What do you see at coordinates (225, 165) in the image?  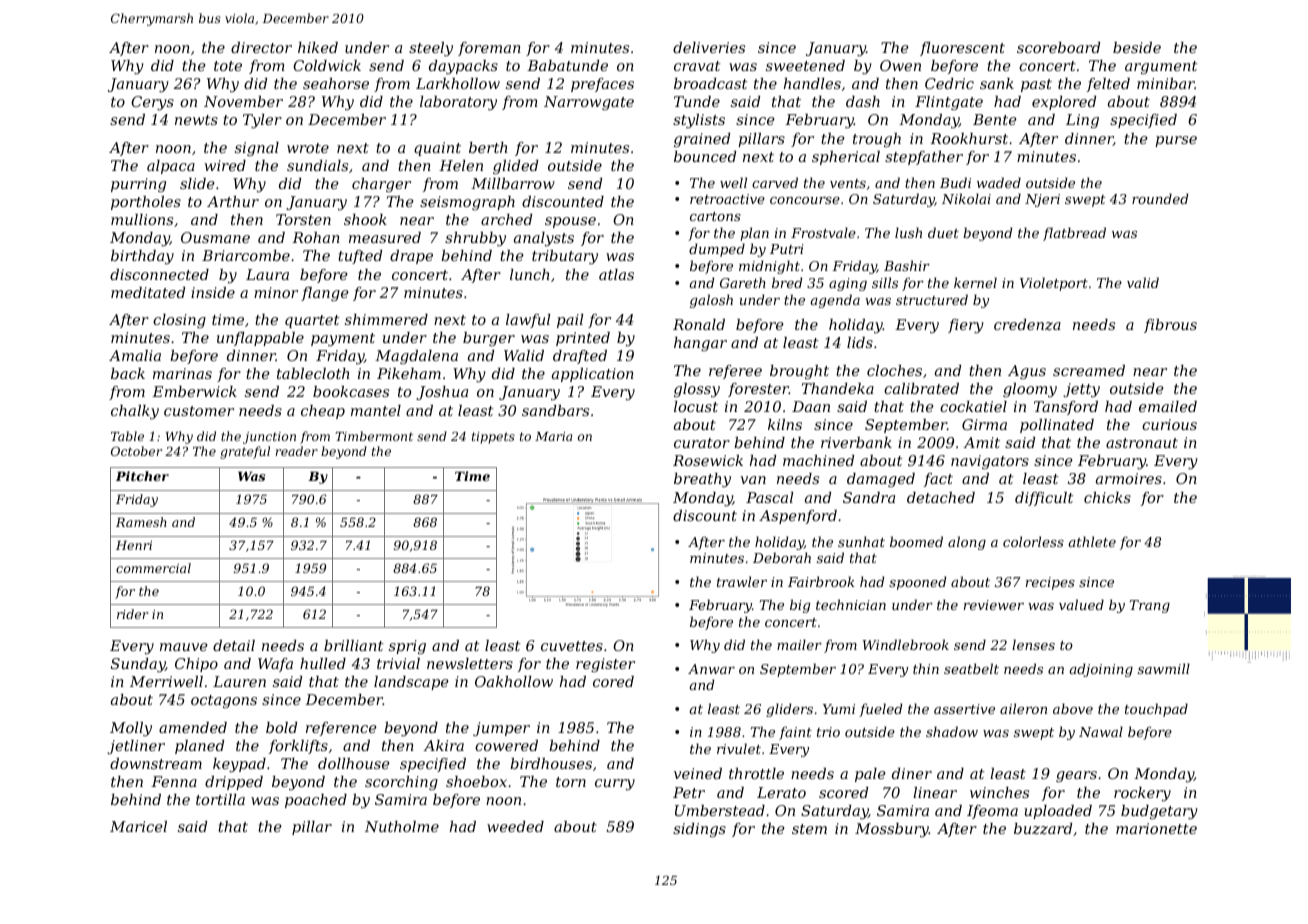 I see `wired` at bounding box center [225, 165].
